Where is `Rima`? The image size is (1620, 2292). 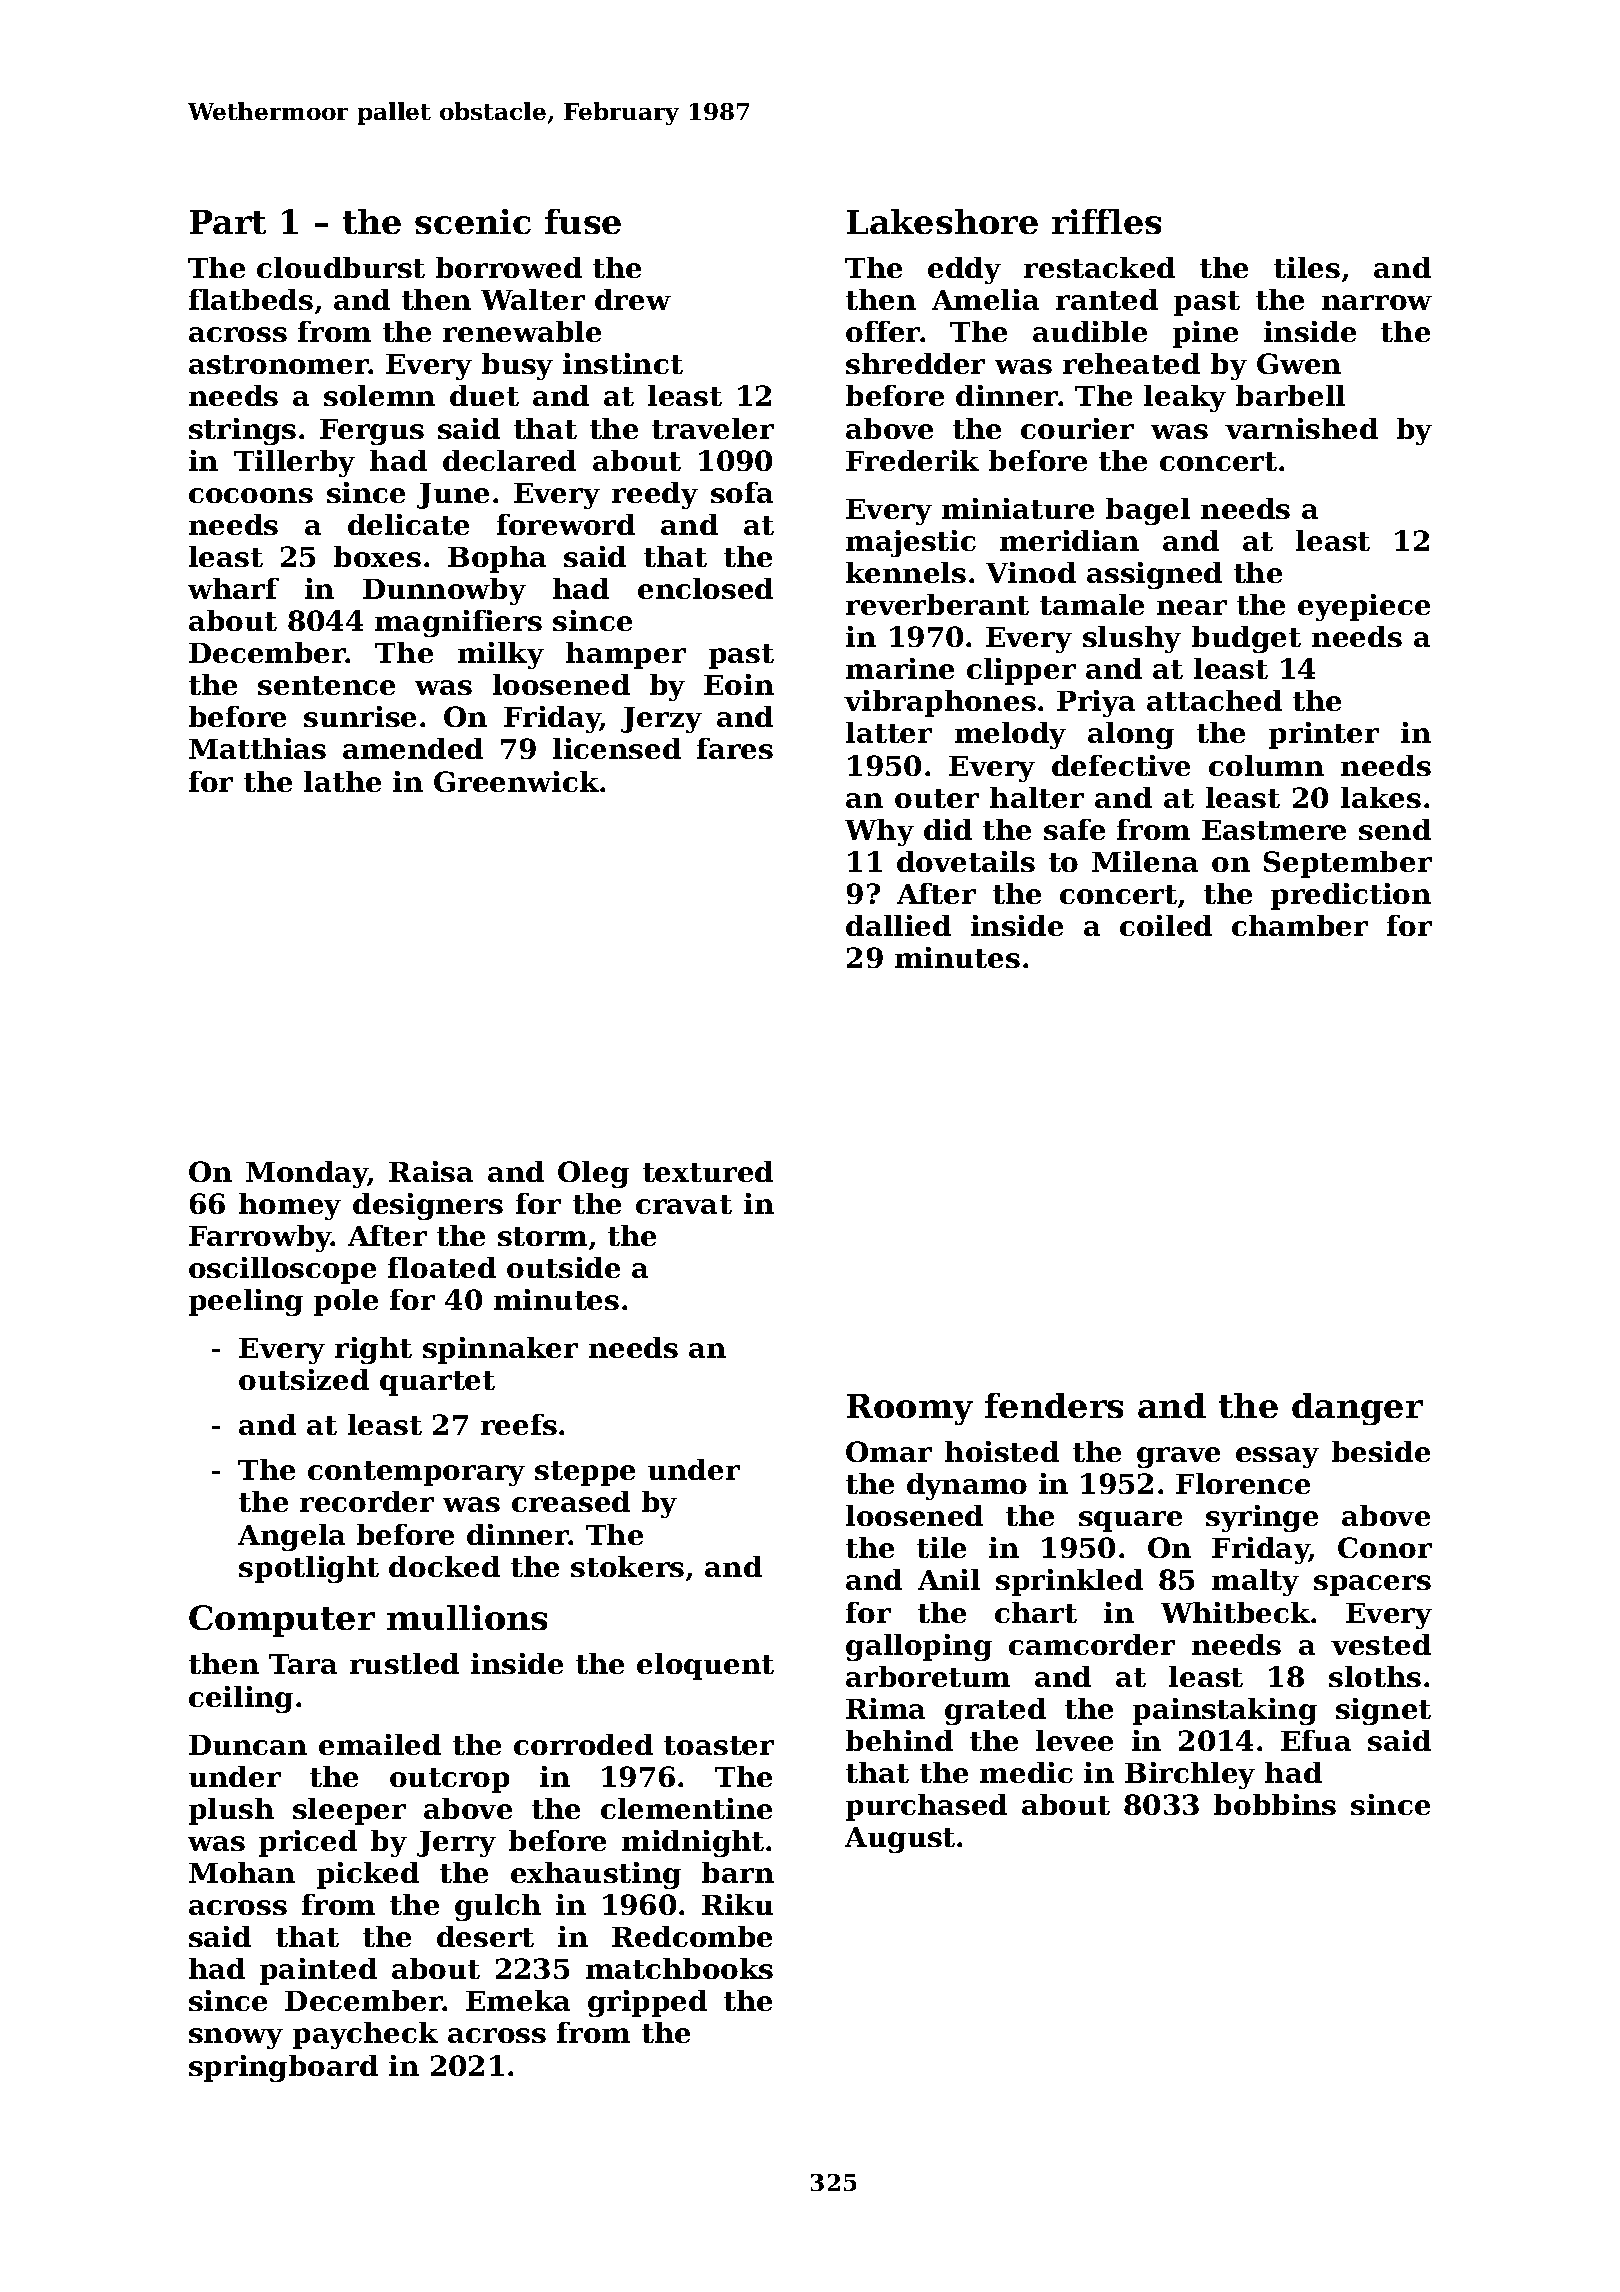
Rima is located at coordinates (885, 1708).
